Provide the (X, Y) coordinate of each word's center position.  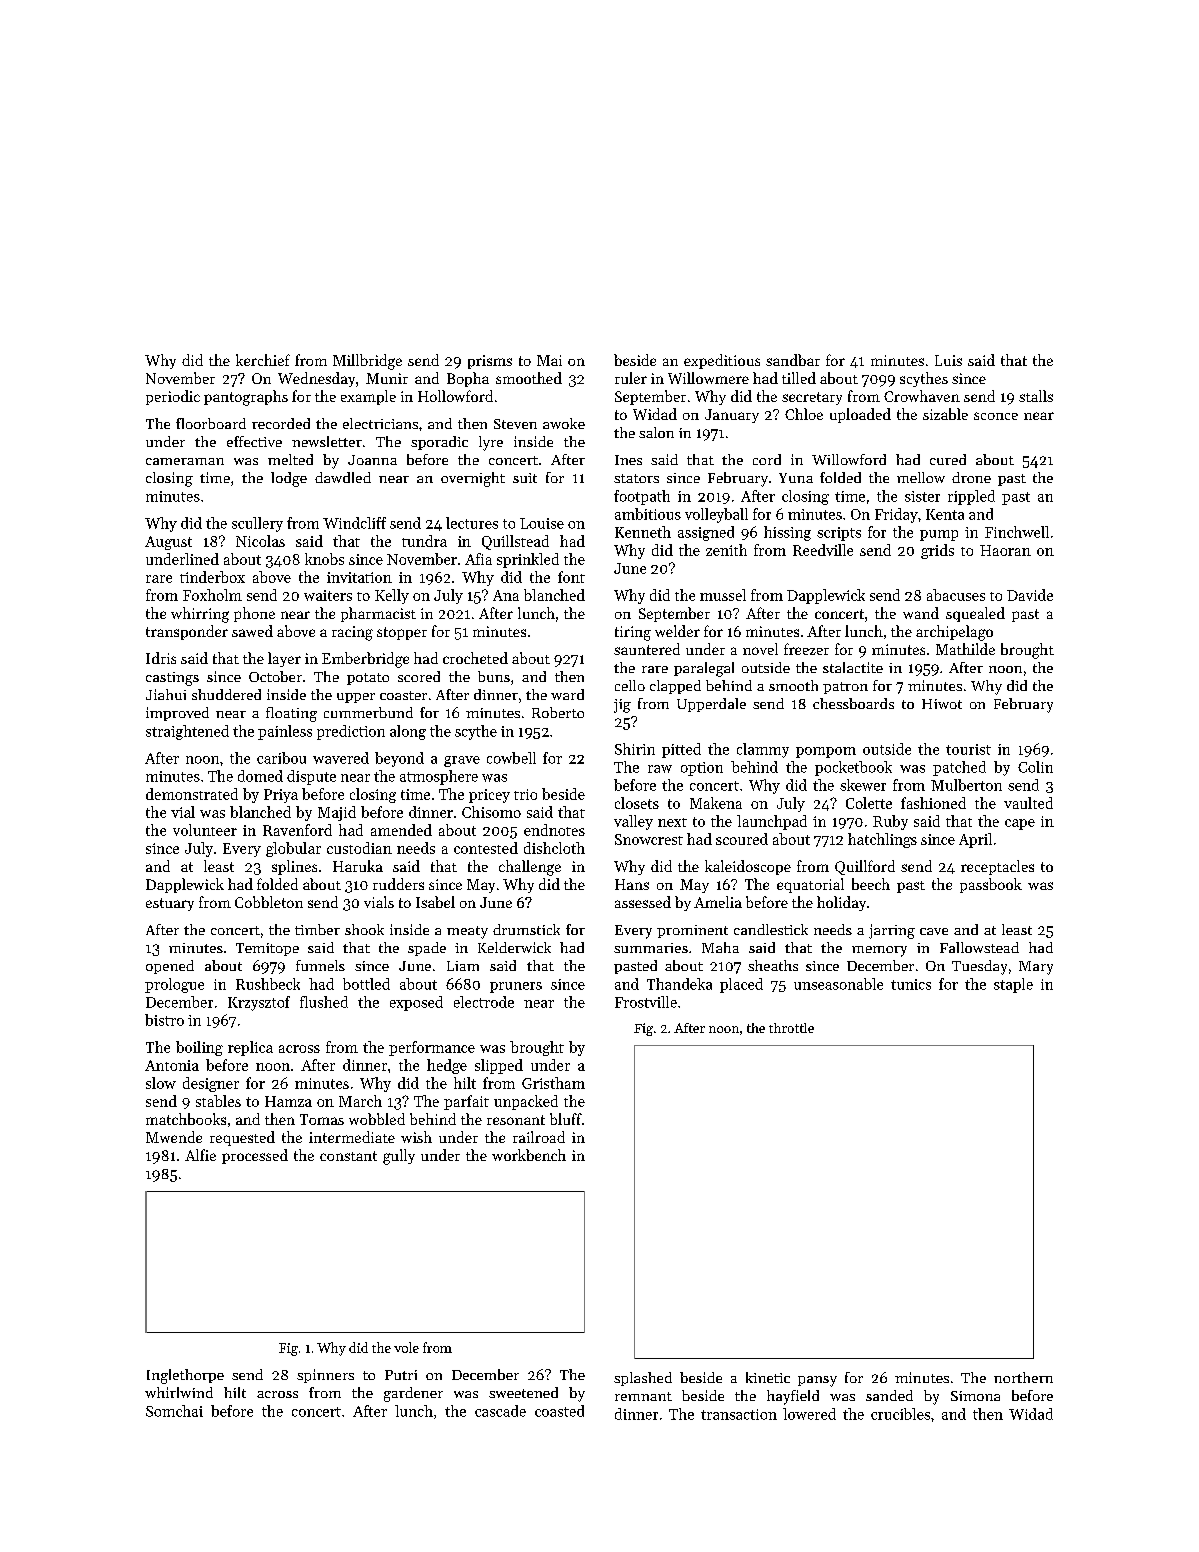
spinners (325, 1376)
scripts (839, 534)
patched (959, 768)
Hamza (288, 1101)
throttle (791, 1028)
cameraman (185, 461)
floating (291, 714)
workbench (529, 1155)
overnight (473, 479)
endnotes (554, 830)
